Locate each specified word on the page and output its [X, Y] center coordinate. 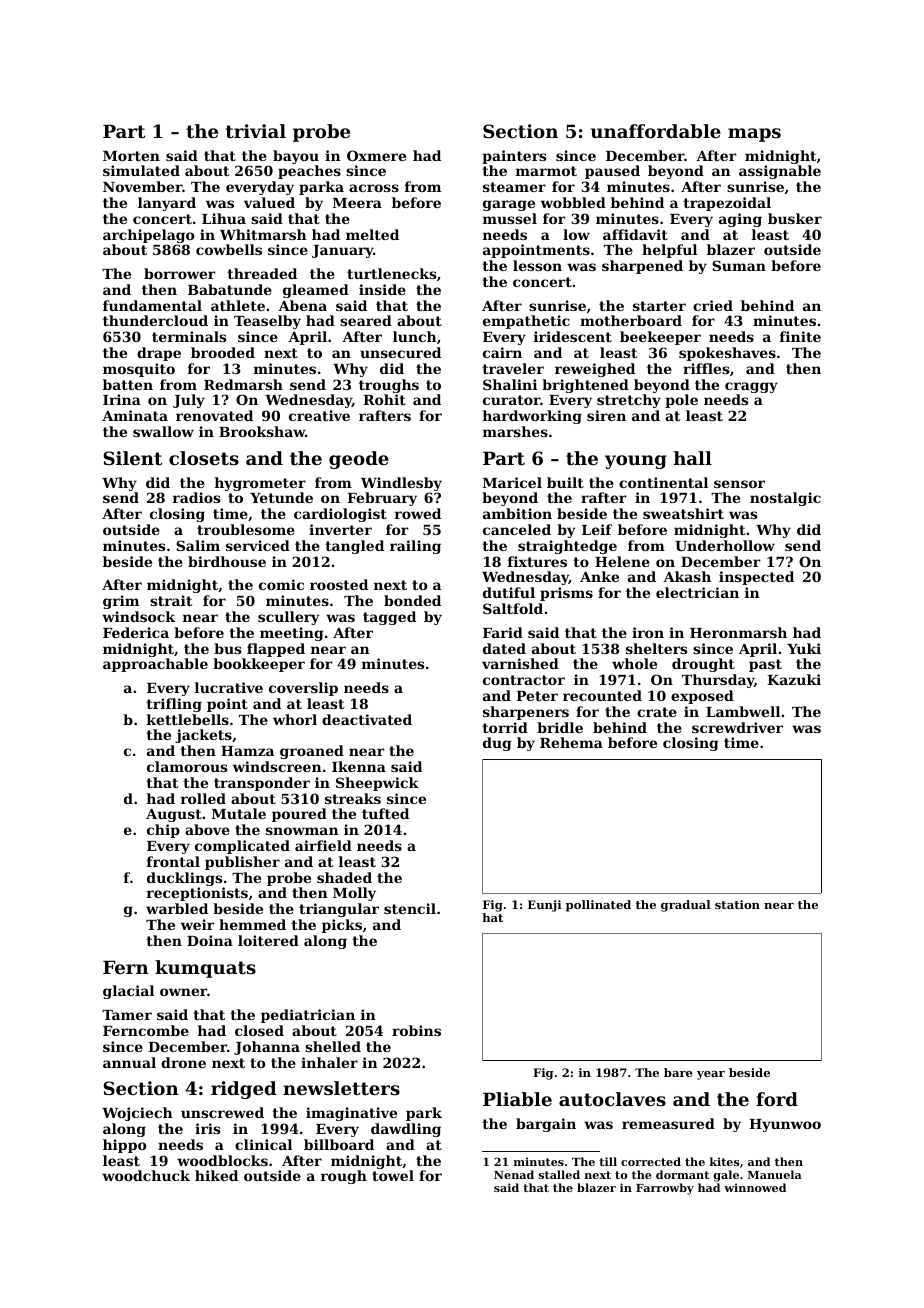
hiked [216, 1175]
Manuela [775, 1174]
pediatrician [308, 1016]
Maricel [512, 482]
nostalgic [785, 499]
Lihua [224, 218]
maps [754, 135]
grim [121, 602]
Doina [210, 940]
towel [393, 1175]
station [737, 904]
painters [514, 157]
